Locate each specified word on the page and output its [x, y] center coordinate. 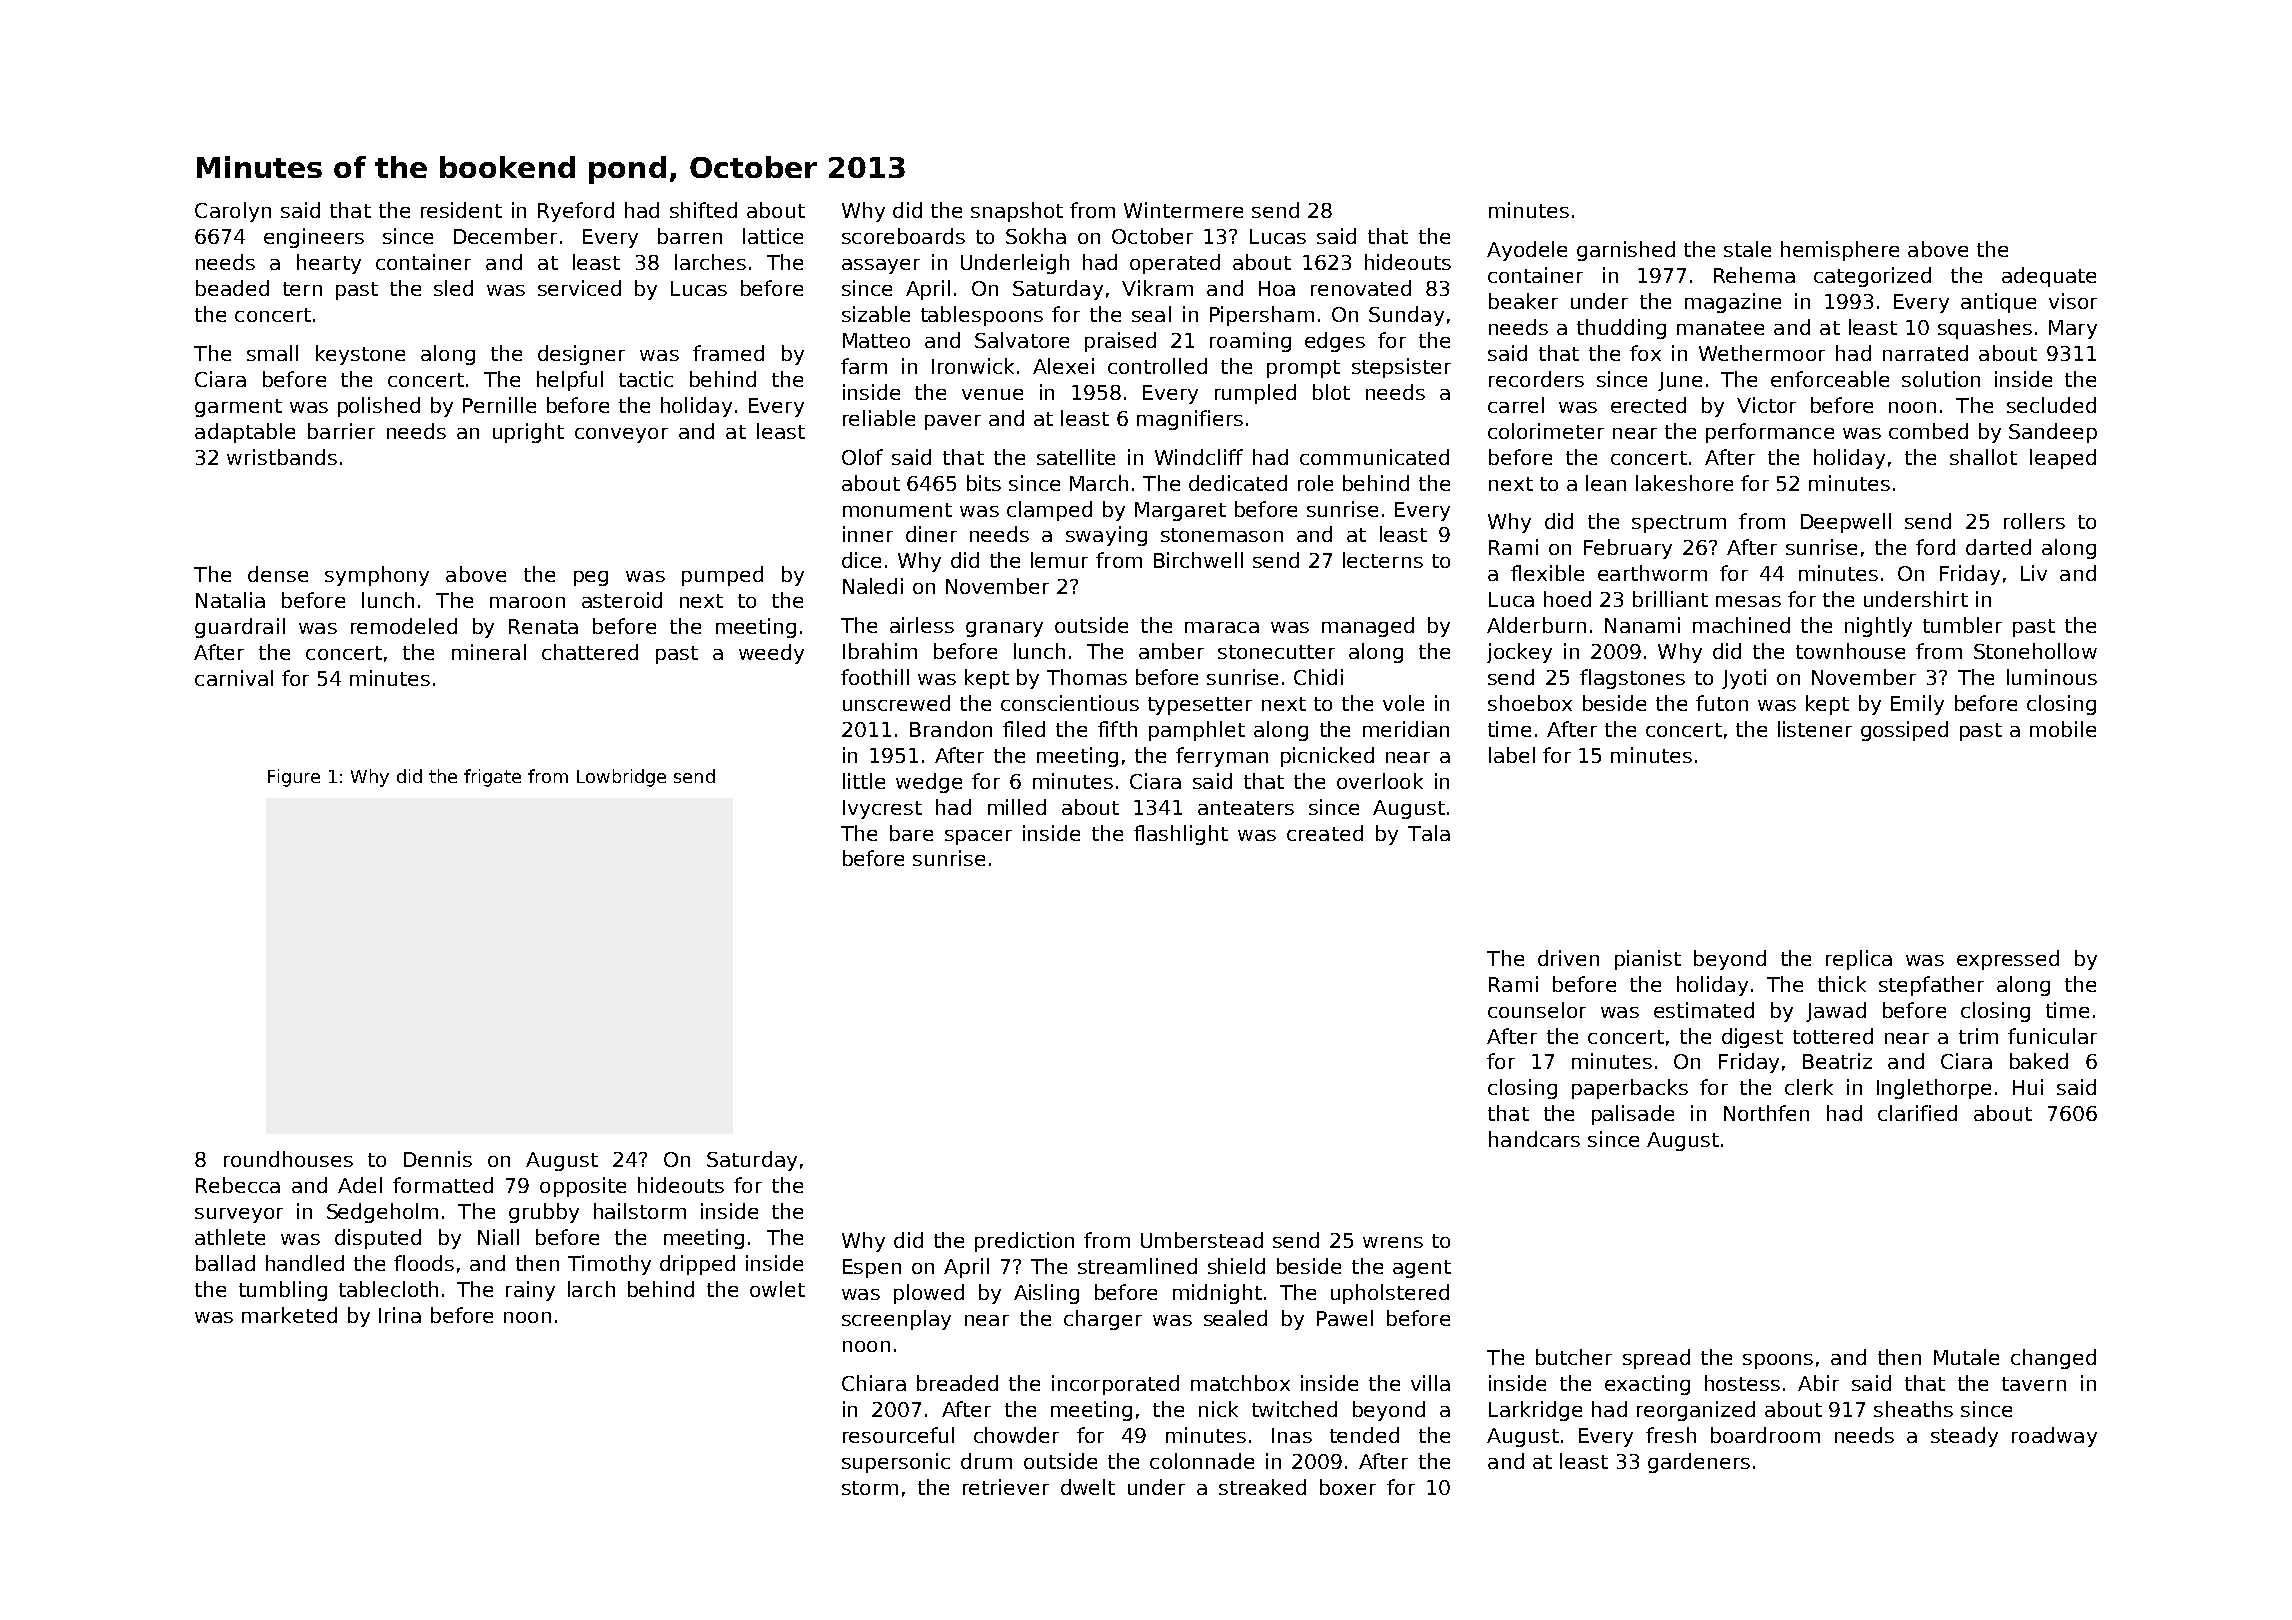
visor [2073, 301]
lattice [773, 236]
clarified [1917, 1113]
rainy [530, 1291]
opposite [583, 1187]
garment [238, 408]
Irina [400, 1315]
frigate [492, 778]
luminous [2052, 677]
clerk [1809, 1087]
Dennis [438, 1159]
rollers [2034, 521]
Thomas [1087, 677]
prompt [1303, 369]
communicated [1374, 457]
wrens [1393, 1242]
